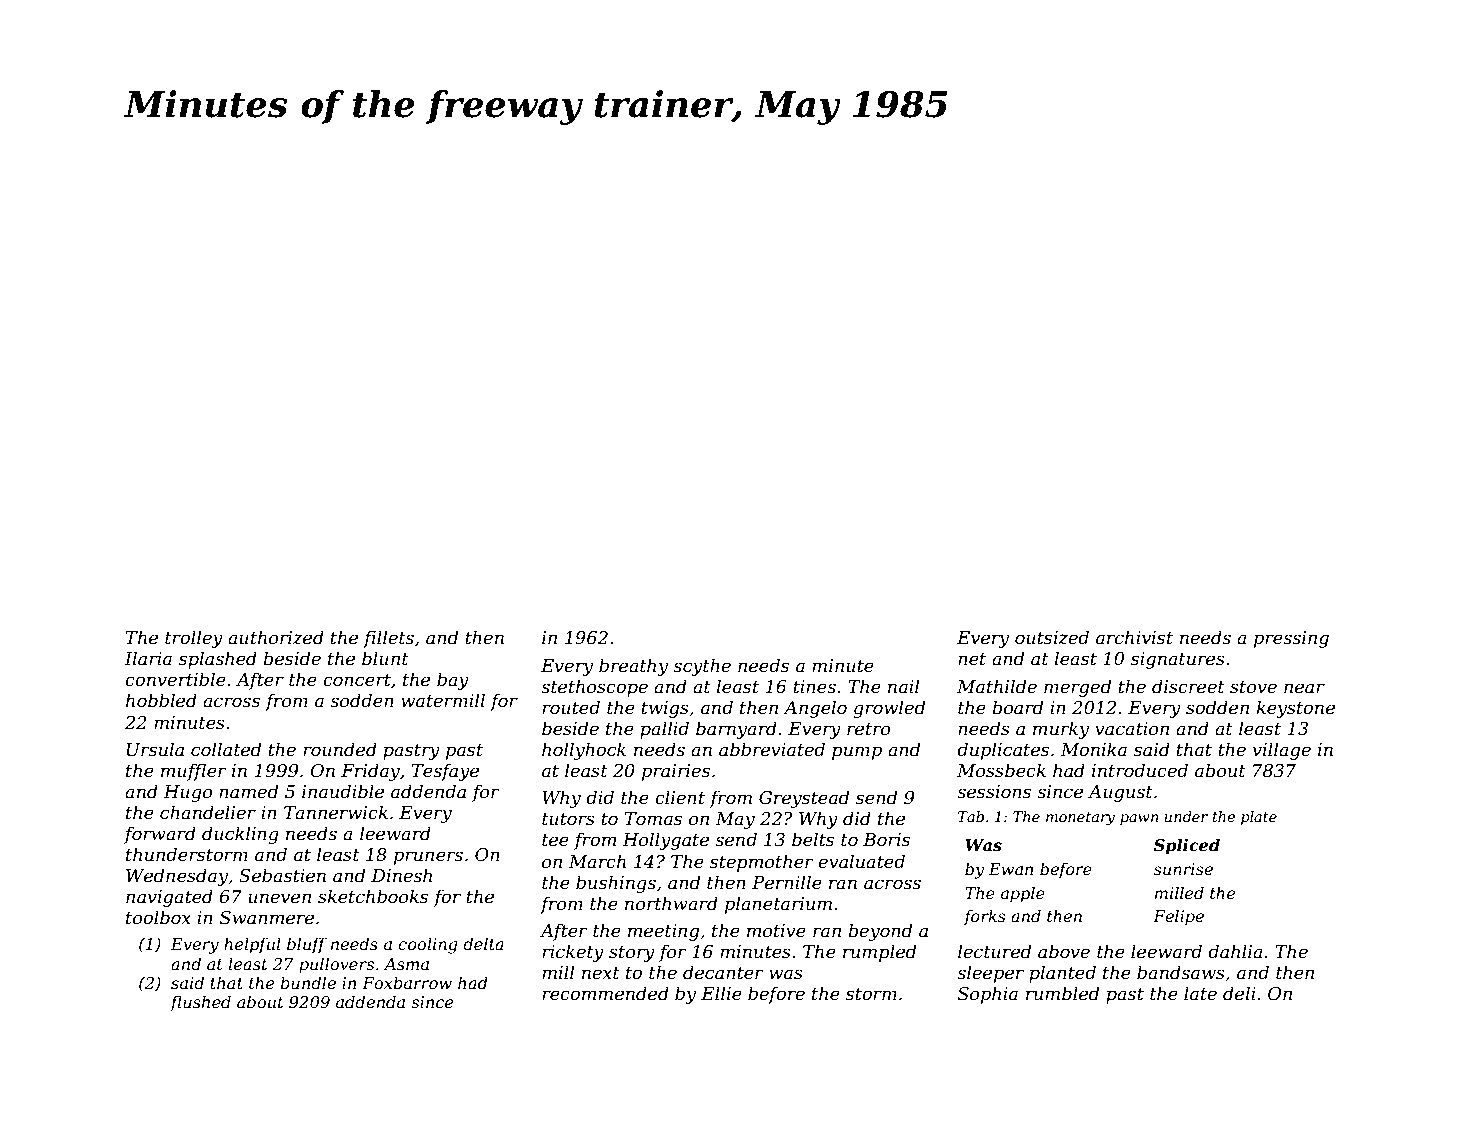  Describe the element at coordinates (1282, 751) in the document. I see `village` at that location.
